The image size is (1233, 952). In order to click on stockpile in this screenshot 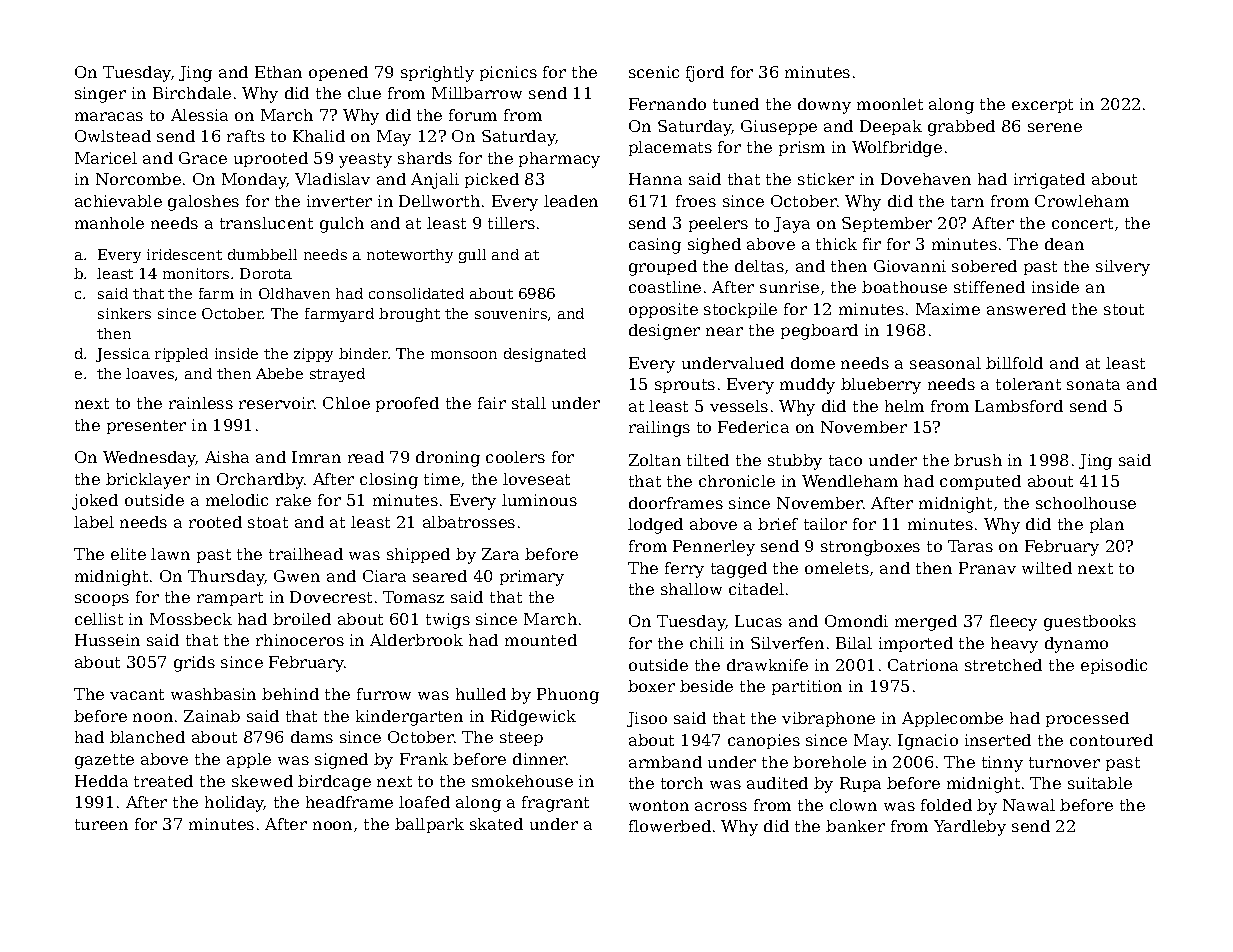, I will do `click(740, 310)`.
